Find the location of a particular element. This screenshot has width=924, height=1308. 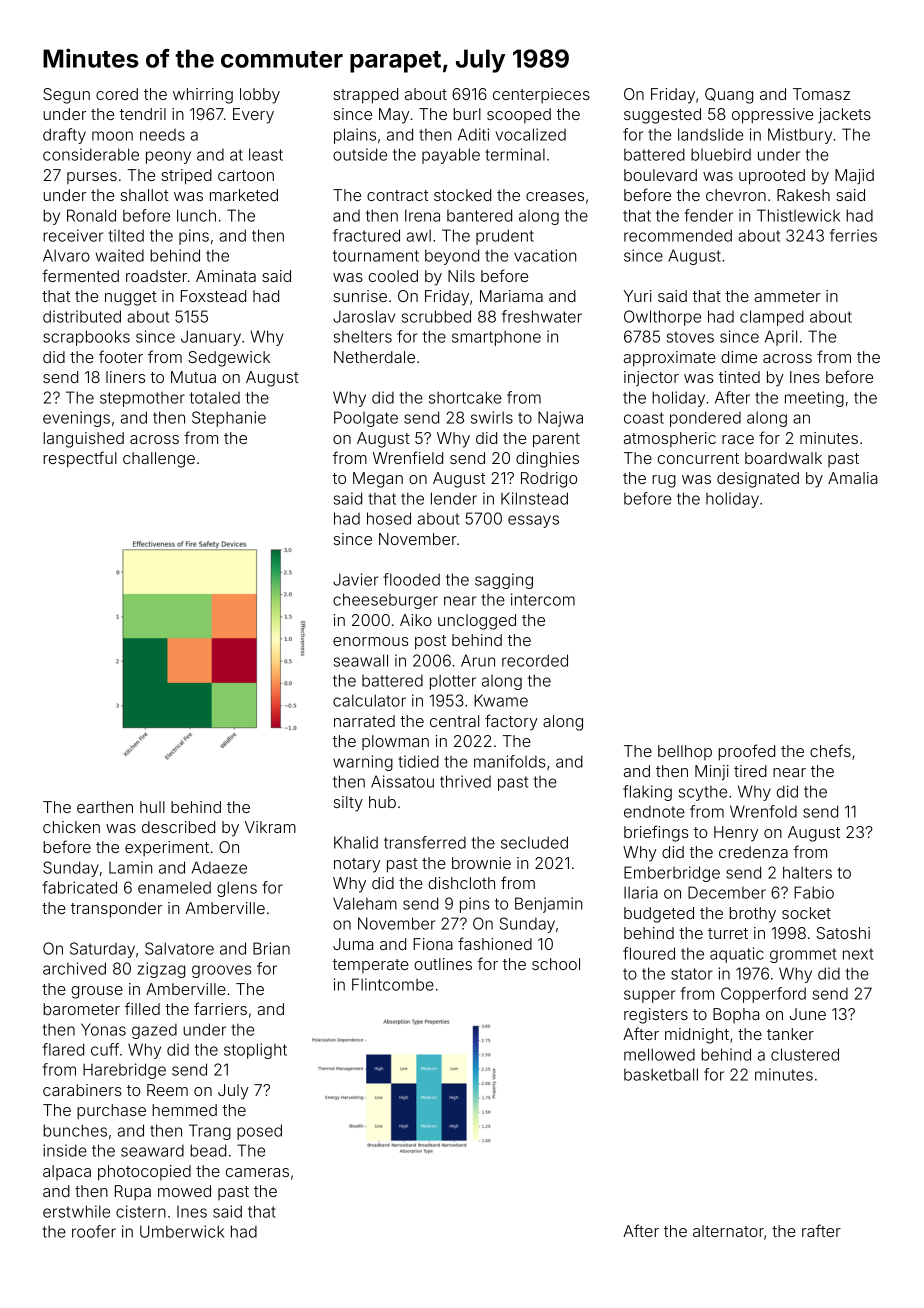

roofer is located at coordinates (94, 1231).
